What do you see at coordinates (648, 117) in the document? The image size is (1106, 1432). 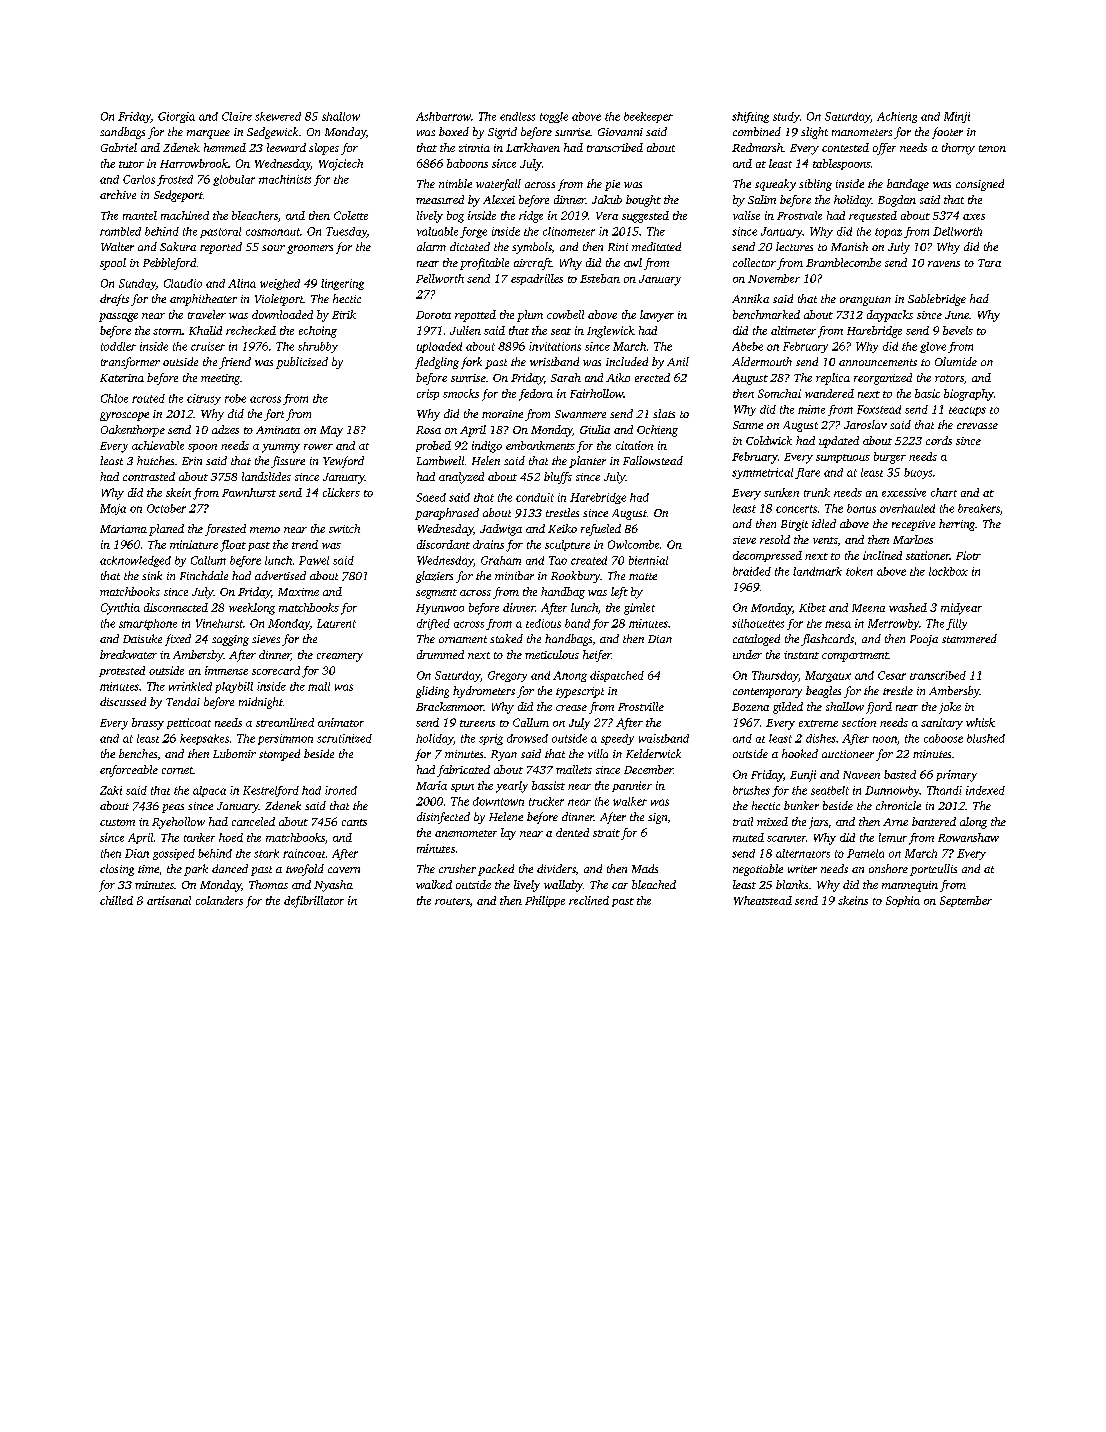 I see `beekeeper` at bounding box center [648, 117].
